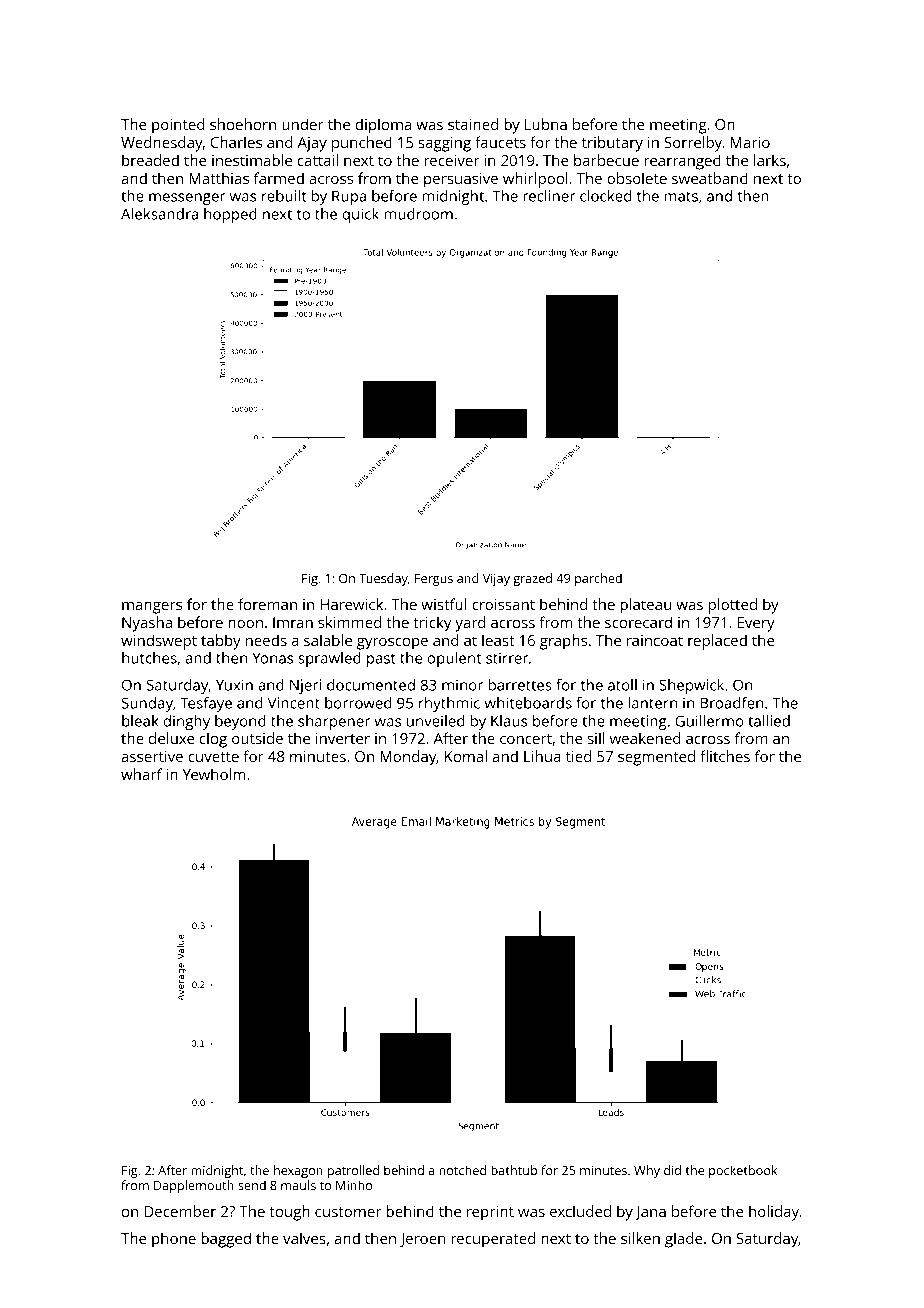  Describe the element at coordinates (422, 1240) in the image. I see `Jeroen` at that location.
